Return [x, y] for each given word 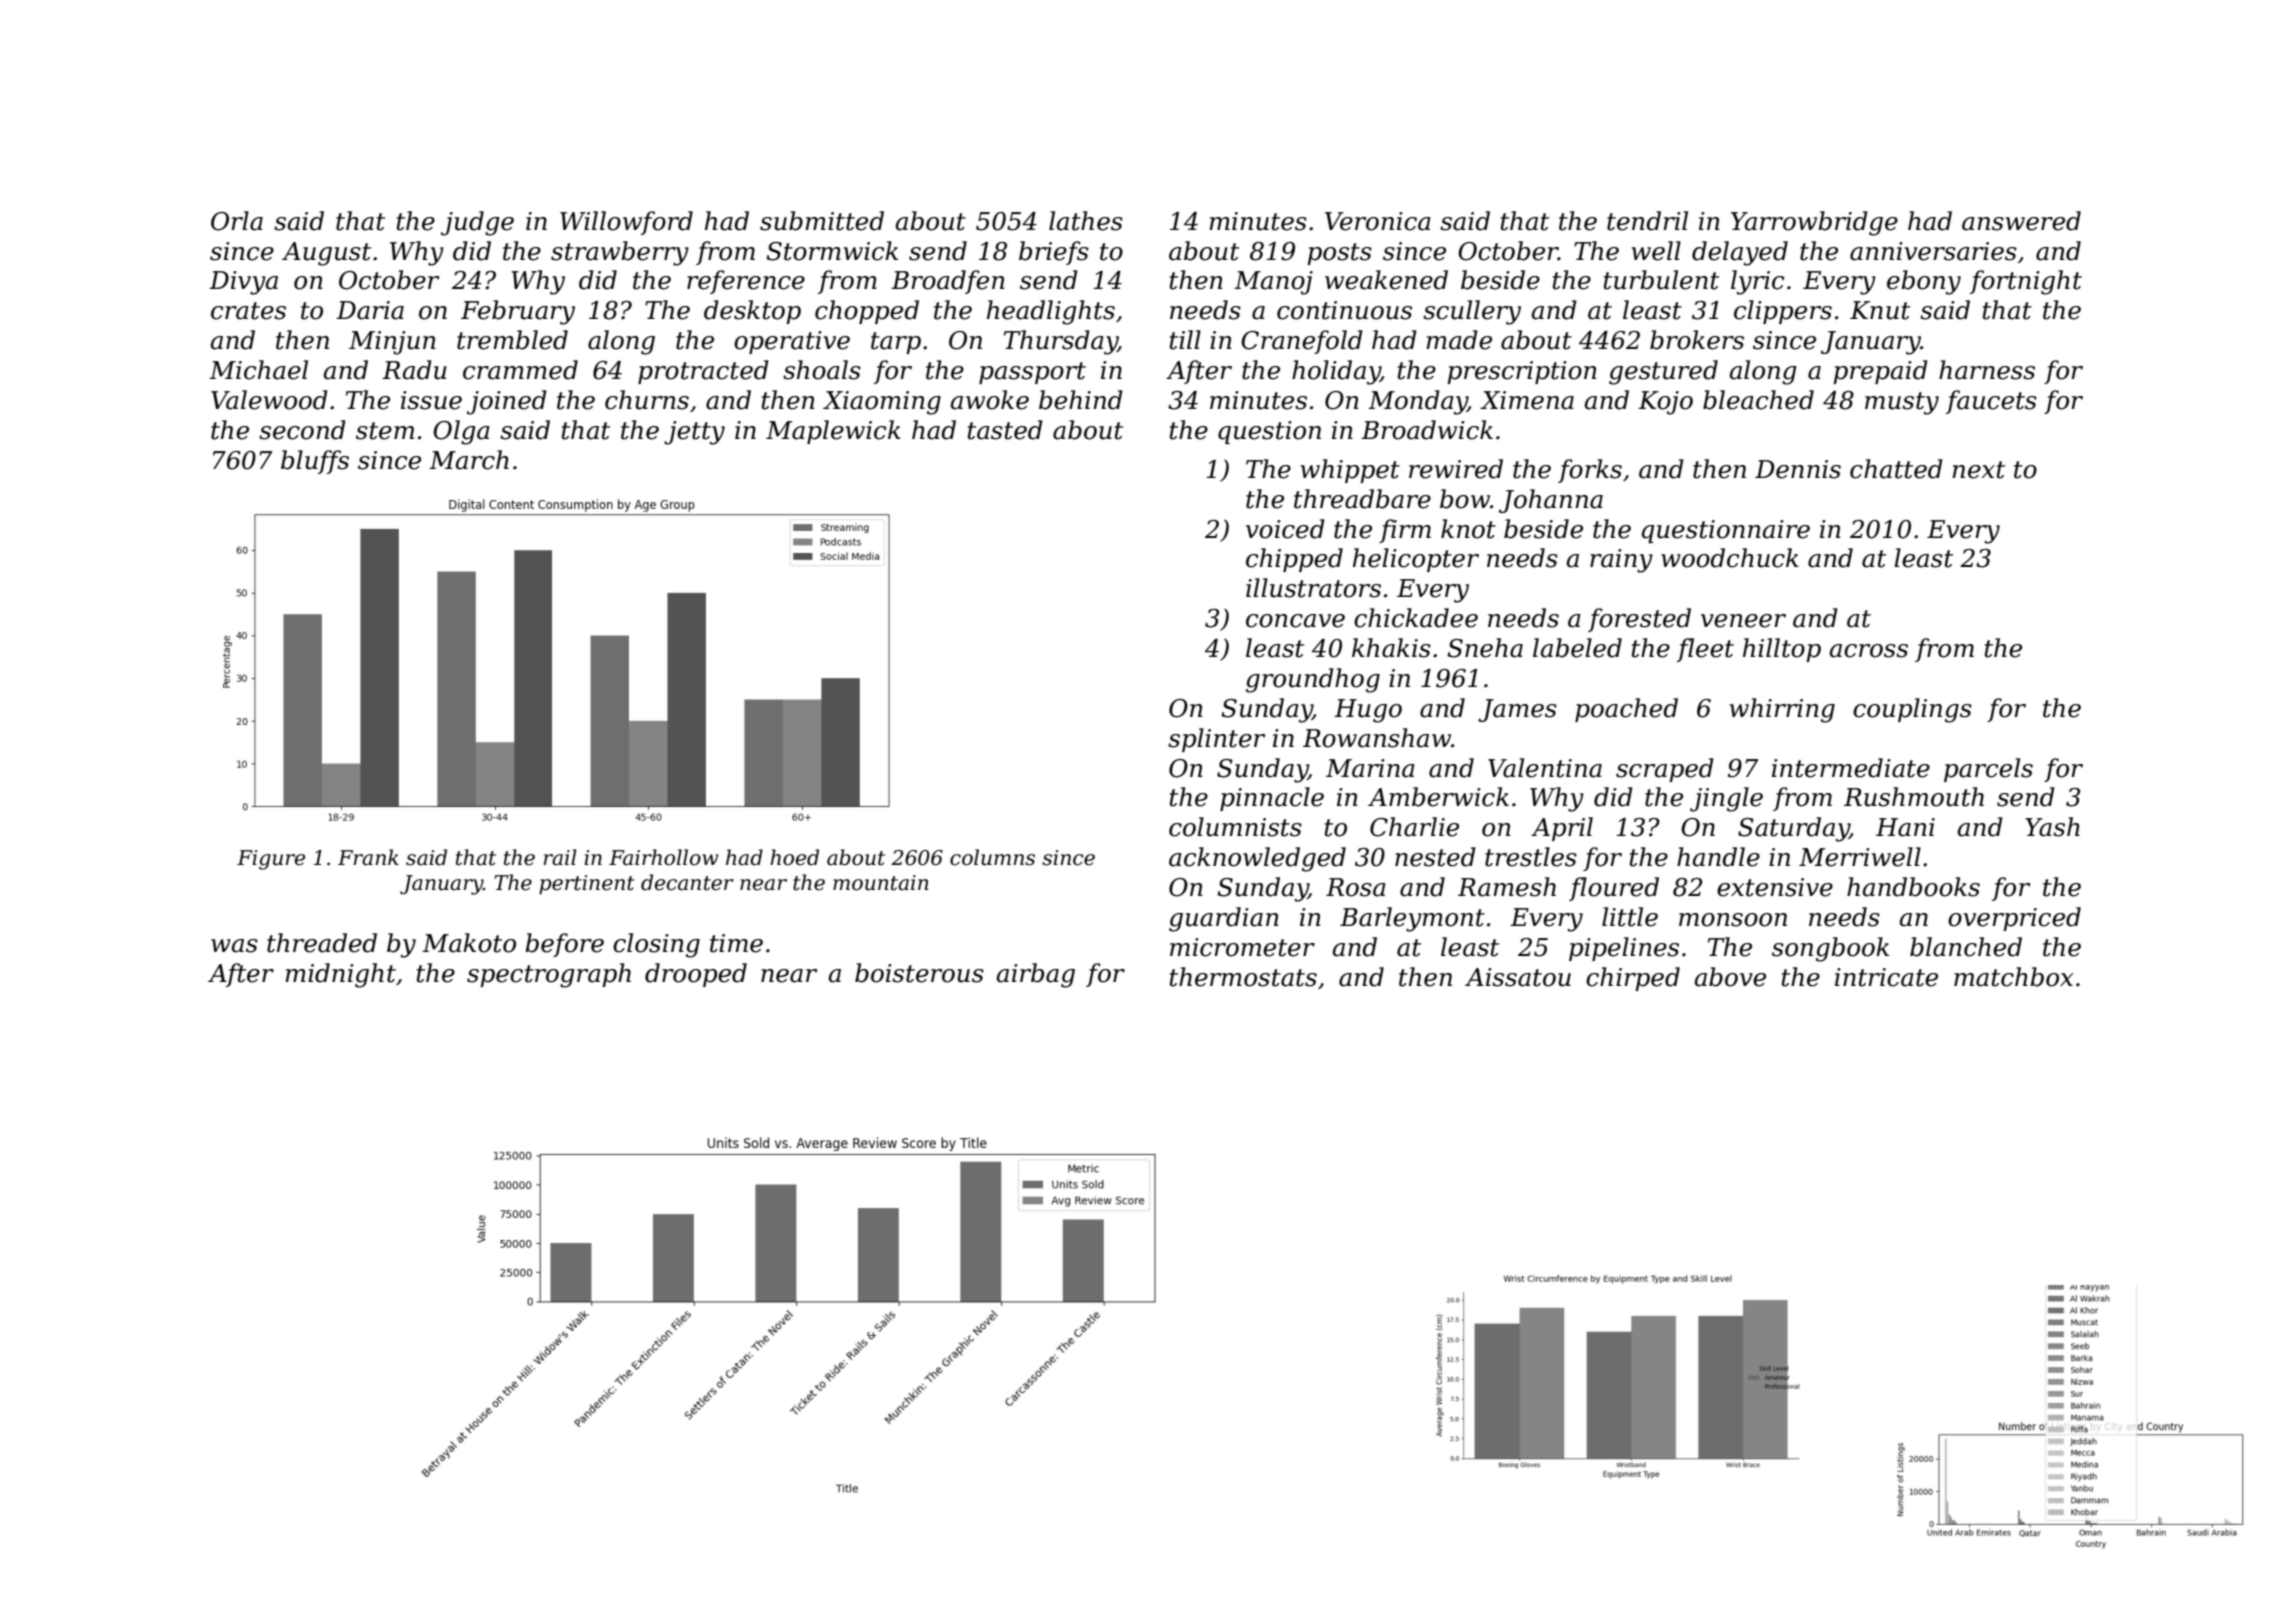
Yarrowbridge [1814, 223]
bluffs [315, 462]
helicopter [1416, 560]
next [1978, 470]
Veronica [1378, 221]
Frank [368, 857]
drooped [696, 975]
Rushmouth [1914, 797]
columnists [1235, 827]
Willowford [626, 223]
